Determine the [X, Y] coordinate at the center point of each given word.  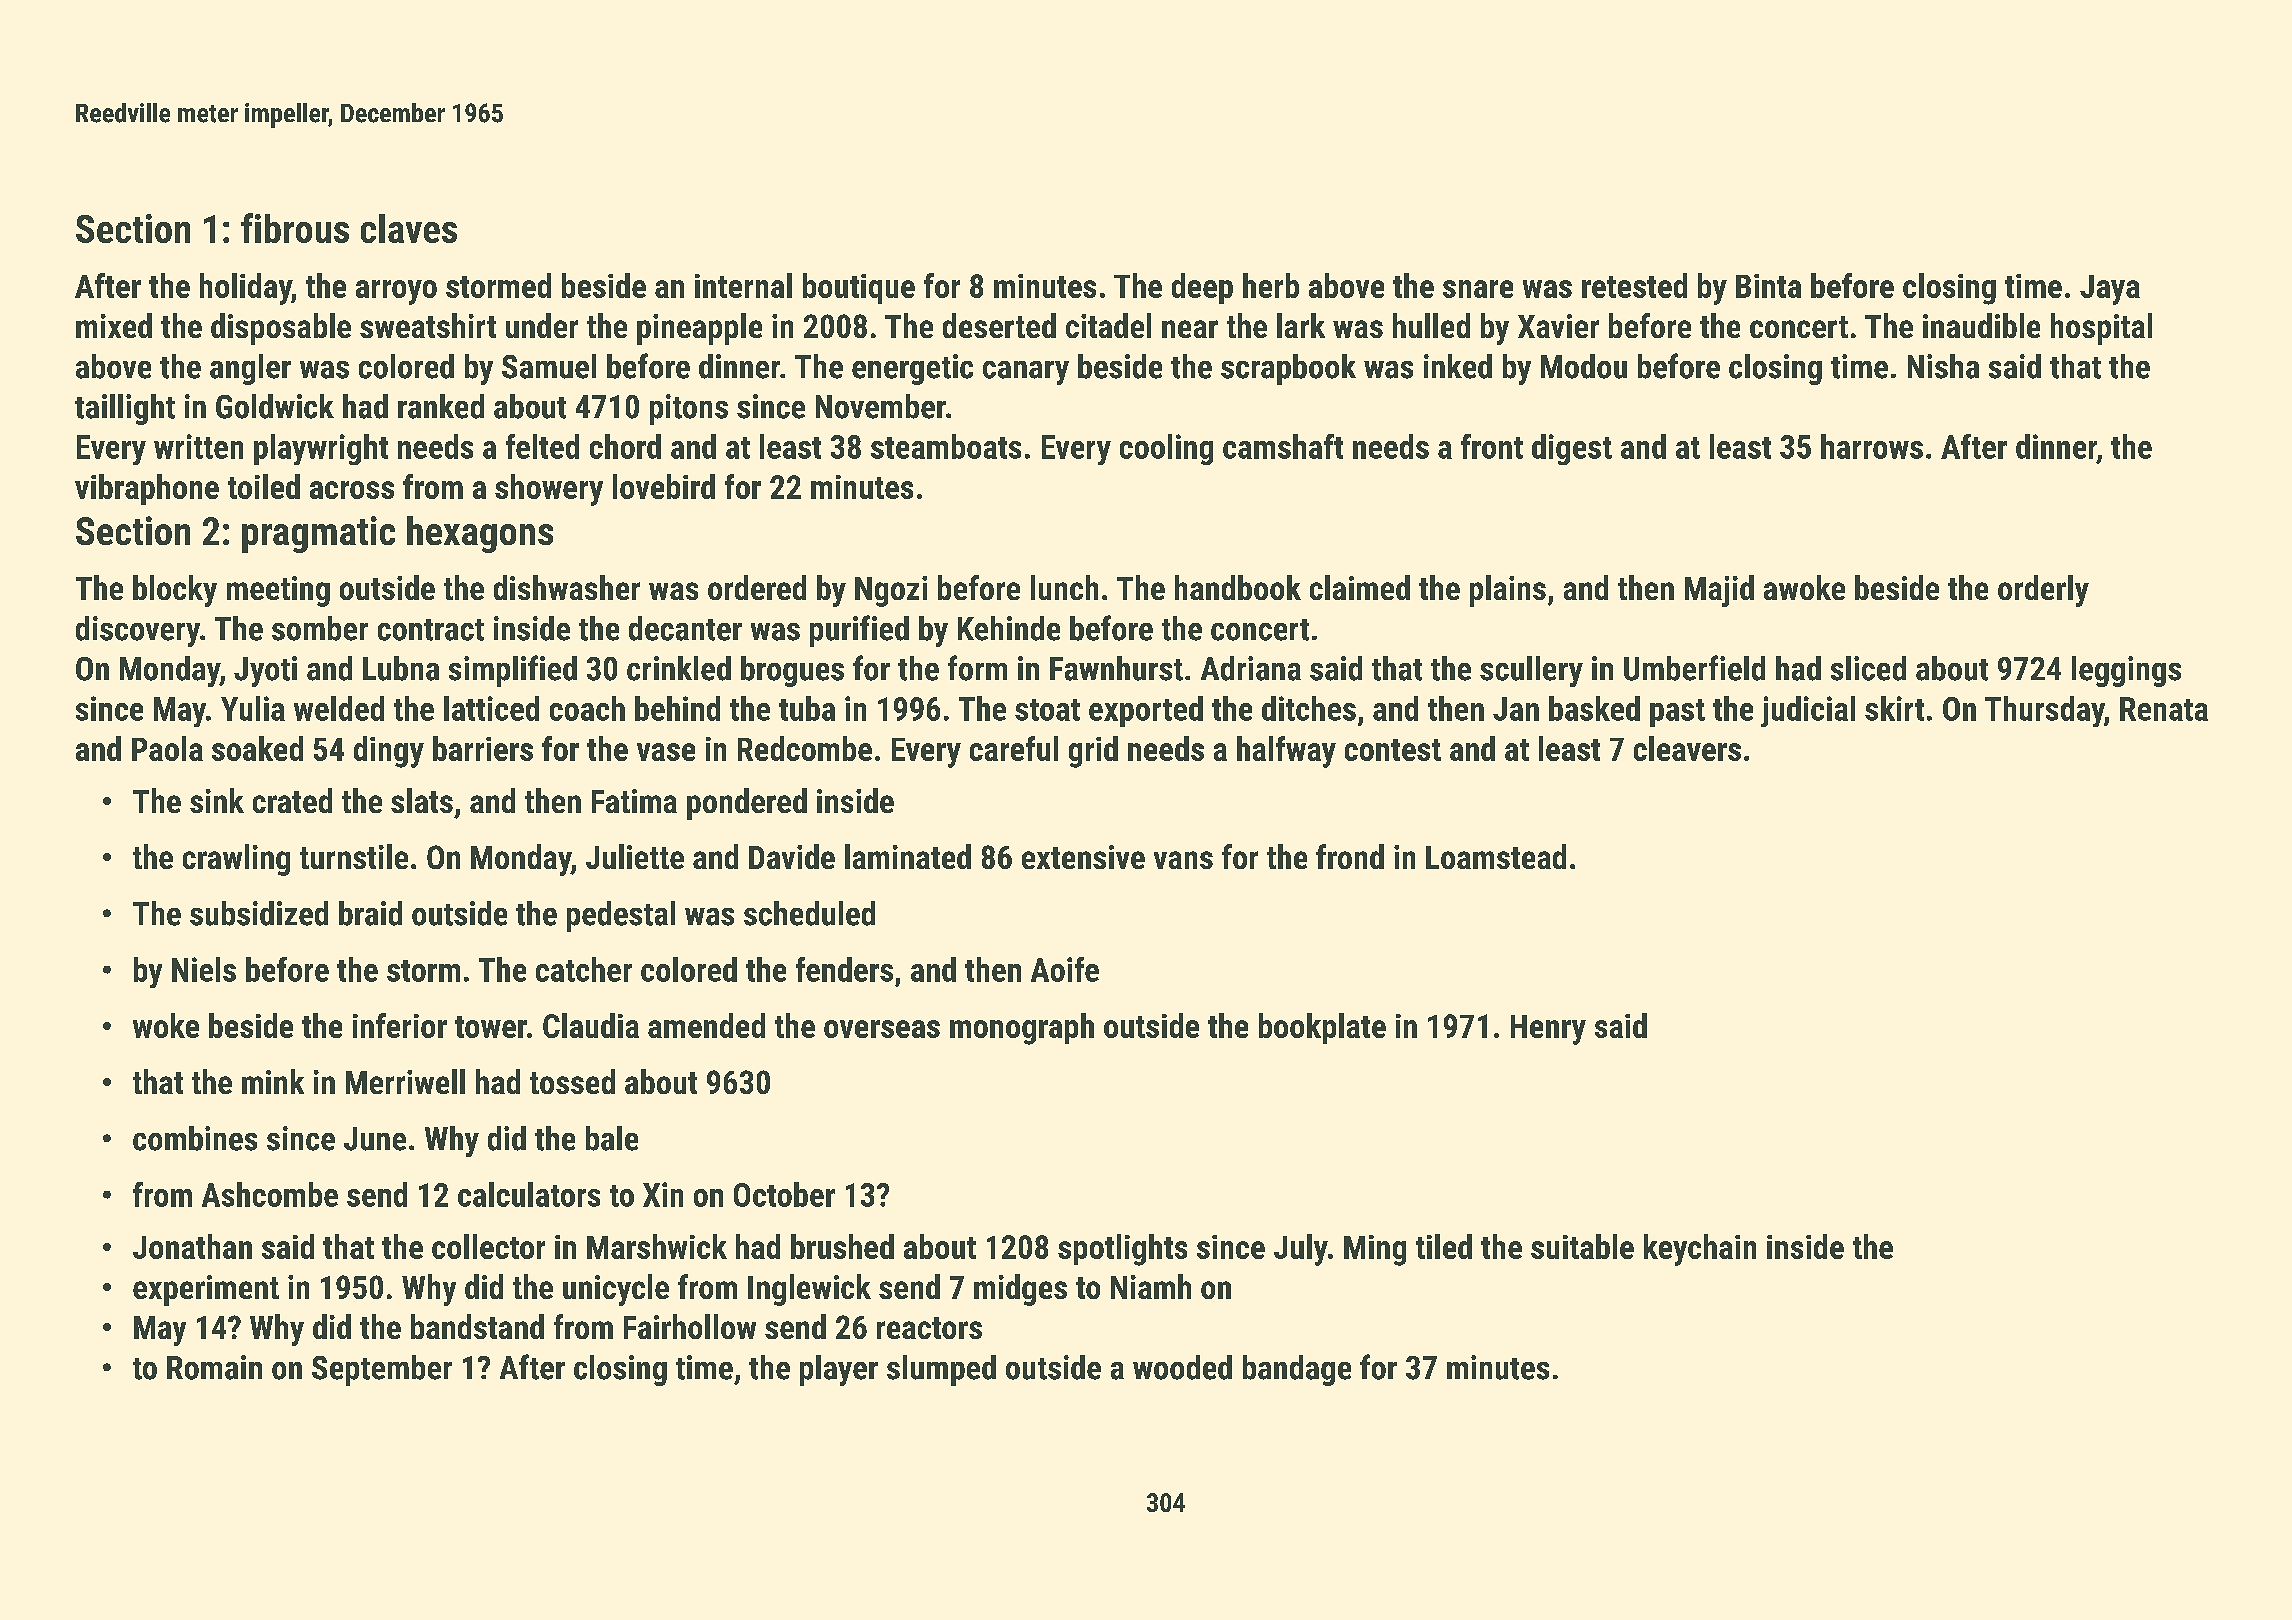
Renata [2164, 709]
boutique [859, 288]
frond [1350, 856]
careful [1014, 748]
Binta [1768, 286]
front [1492, 446]
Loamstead [1496, 856]
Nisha [1943, 366]
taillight [125, 409]
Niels [204, 969]
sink [217, 800]
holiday [246, 289]
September [382, 1370]
